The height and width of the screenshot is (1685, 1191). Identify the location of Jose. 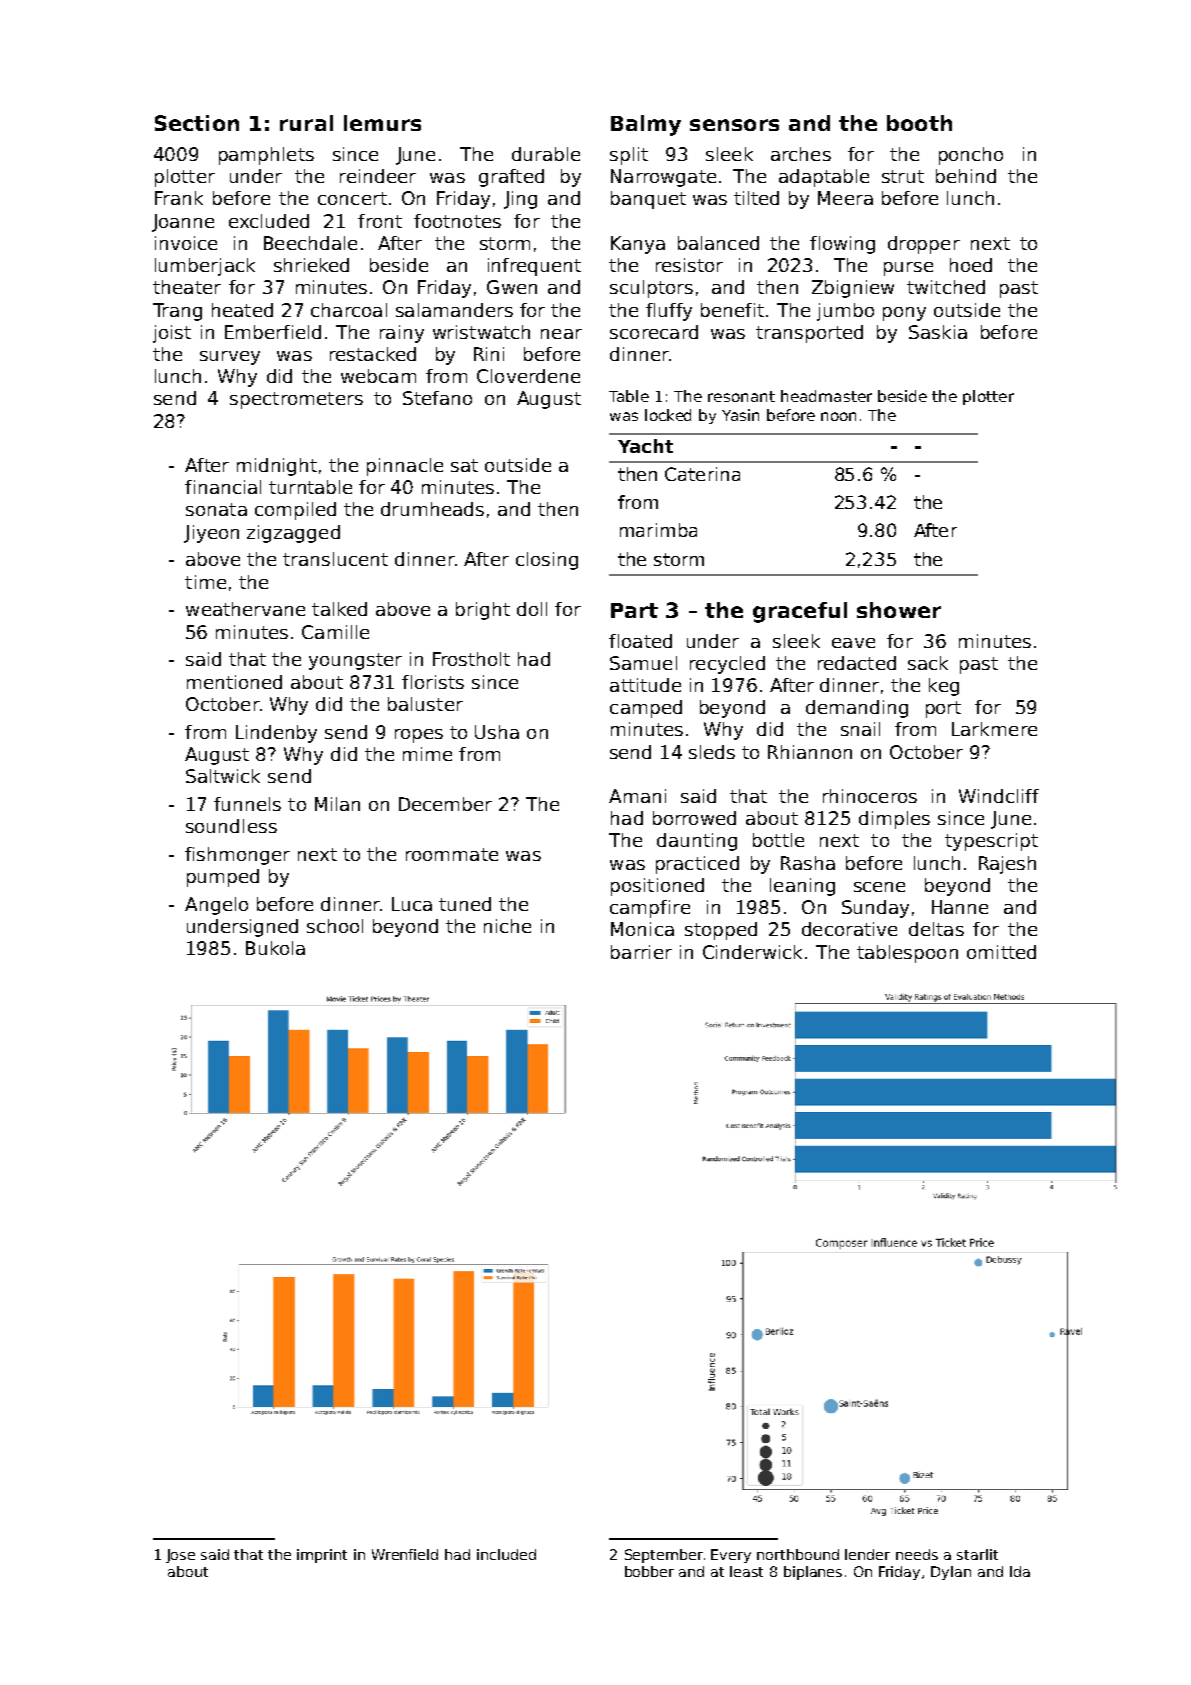
(180, 1556).
